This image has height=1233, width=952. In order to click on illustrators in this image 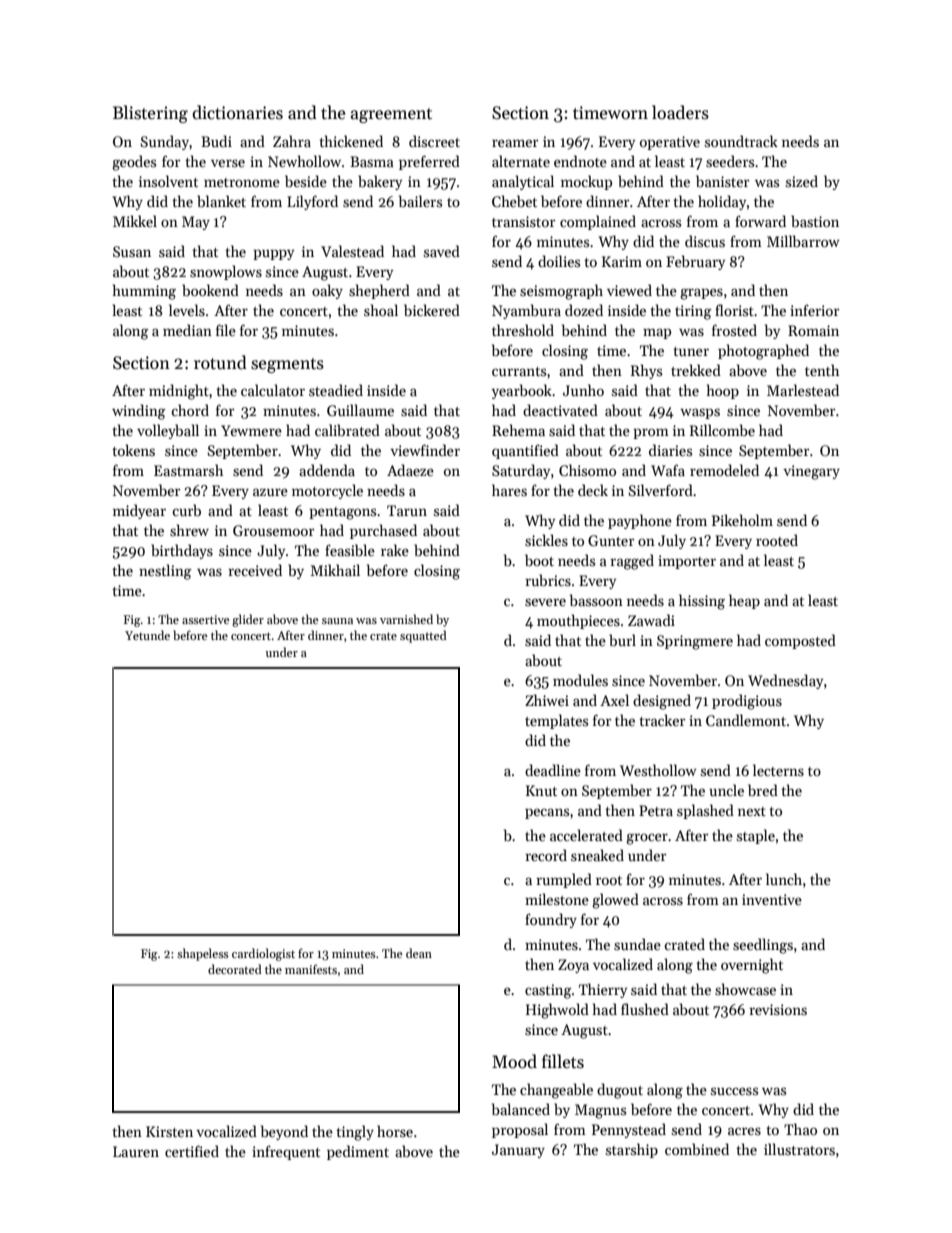, I will do `click(799, 1149)`.
